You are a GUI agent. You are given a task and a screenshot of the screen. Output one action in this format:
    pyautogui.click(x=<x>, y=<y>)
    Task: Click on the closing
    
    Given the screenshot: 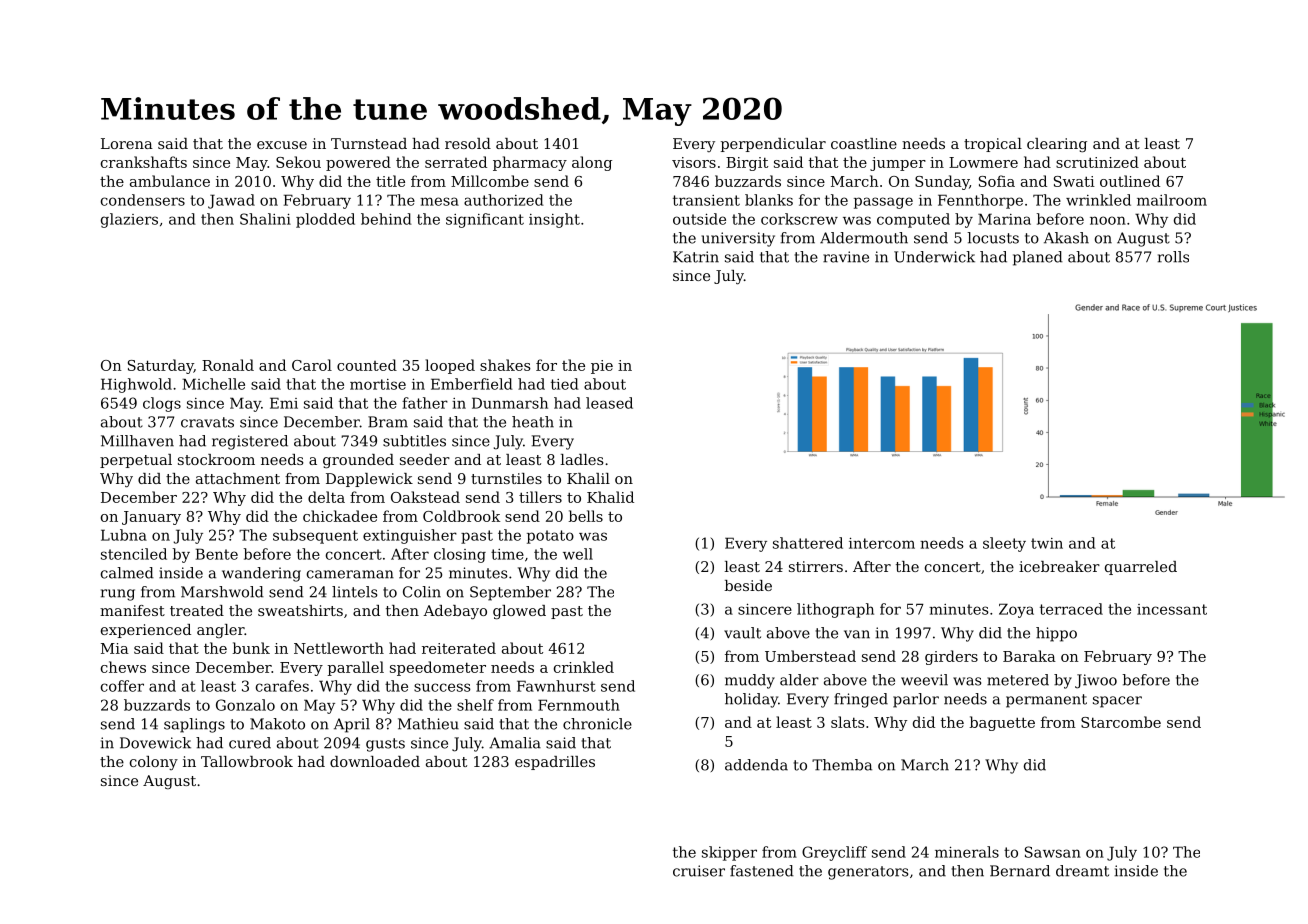 What is the action you would take?
    pyautogui.click(x=460, y=555)
